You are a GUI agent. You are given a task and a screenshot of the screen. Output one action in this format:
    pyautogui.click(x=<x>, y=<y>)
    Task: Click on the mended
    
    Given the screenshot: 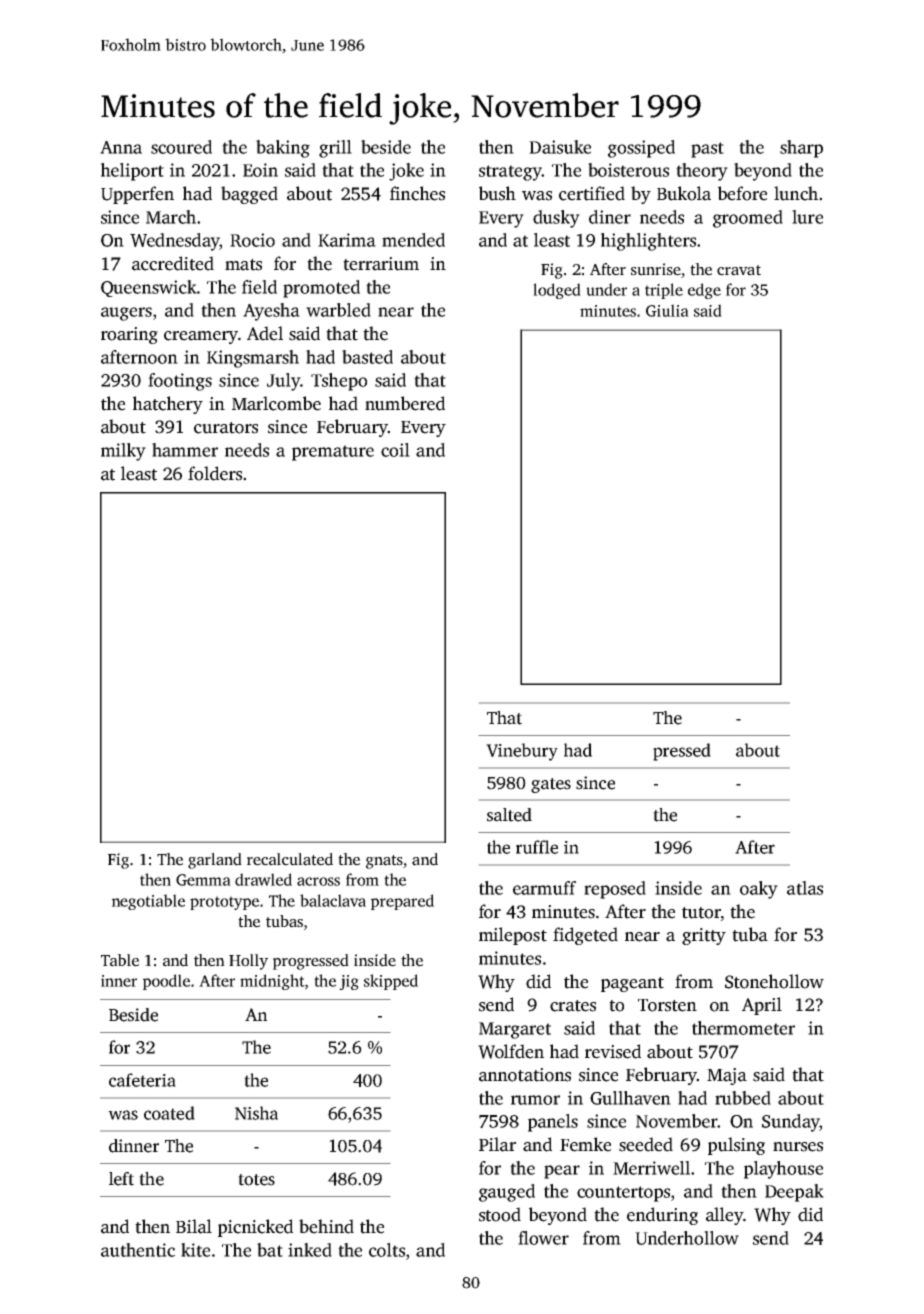 What is the action you would take?
    pyautogui.click(x=413, y=240)
